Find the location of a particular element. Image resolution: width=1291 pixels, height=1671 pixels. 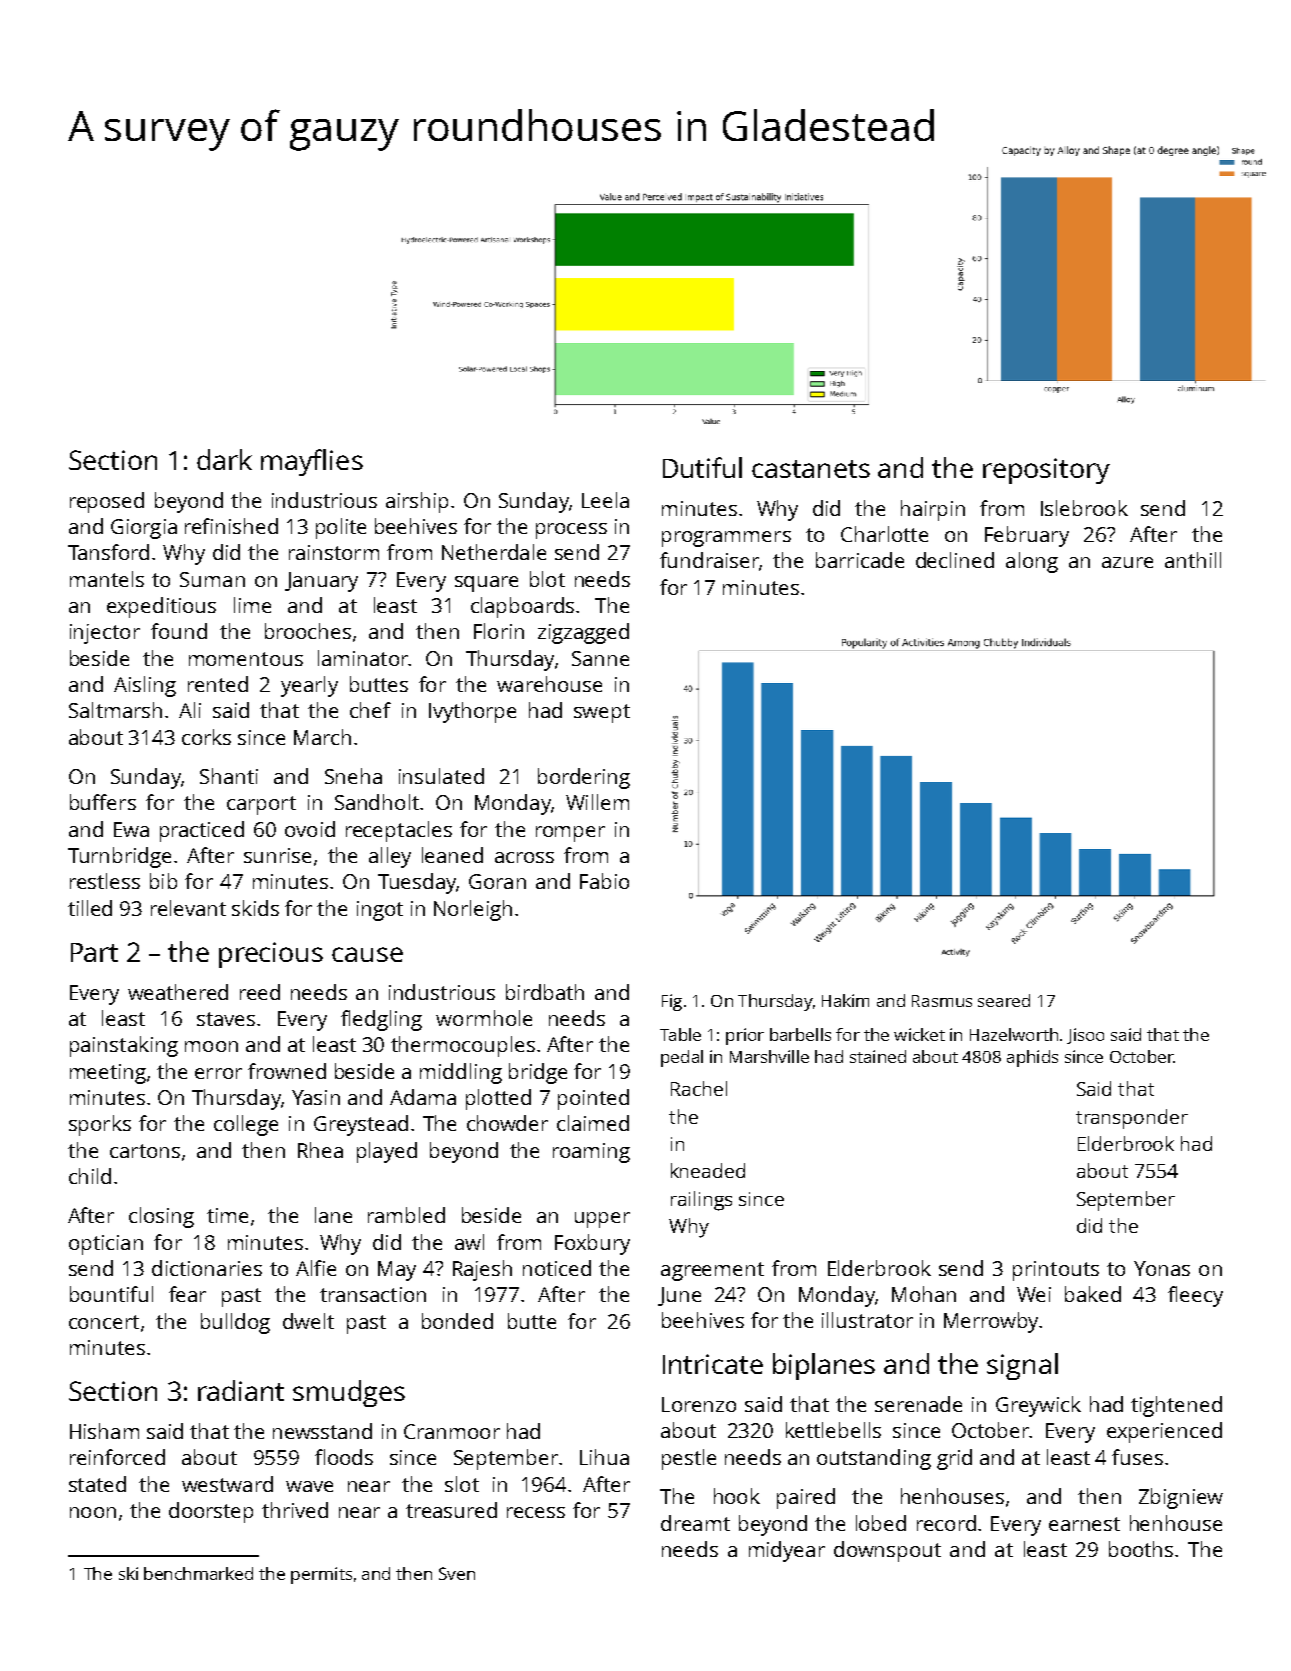

permits is located at coordinates (321, 1575).
